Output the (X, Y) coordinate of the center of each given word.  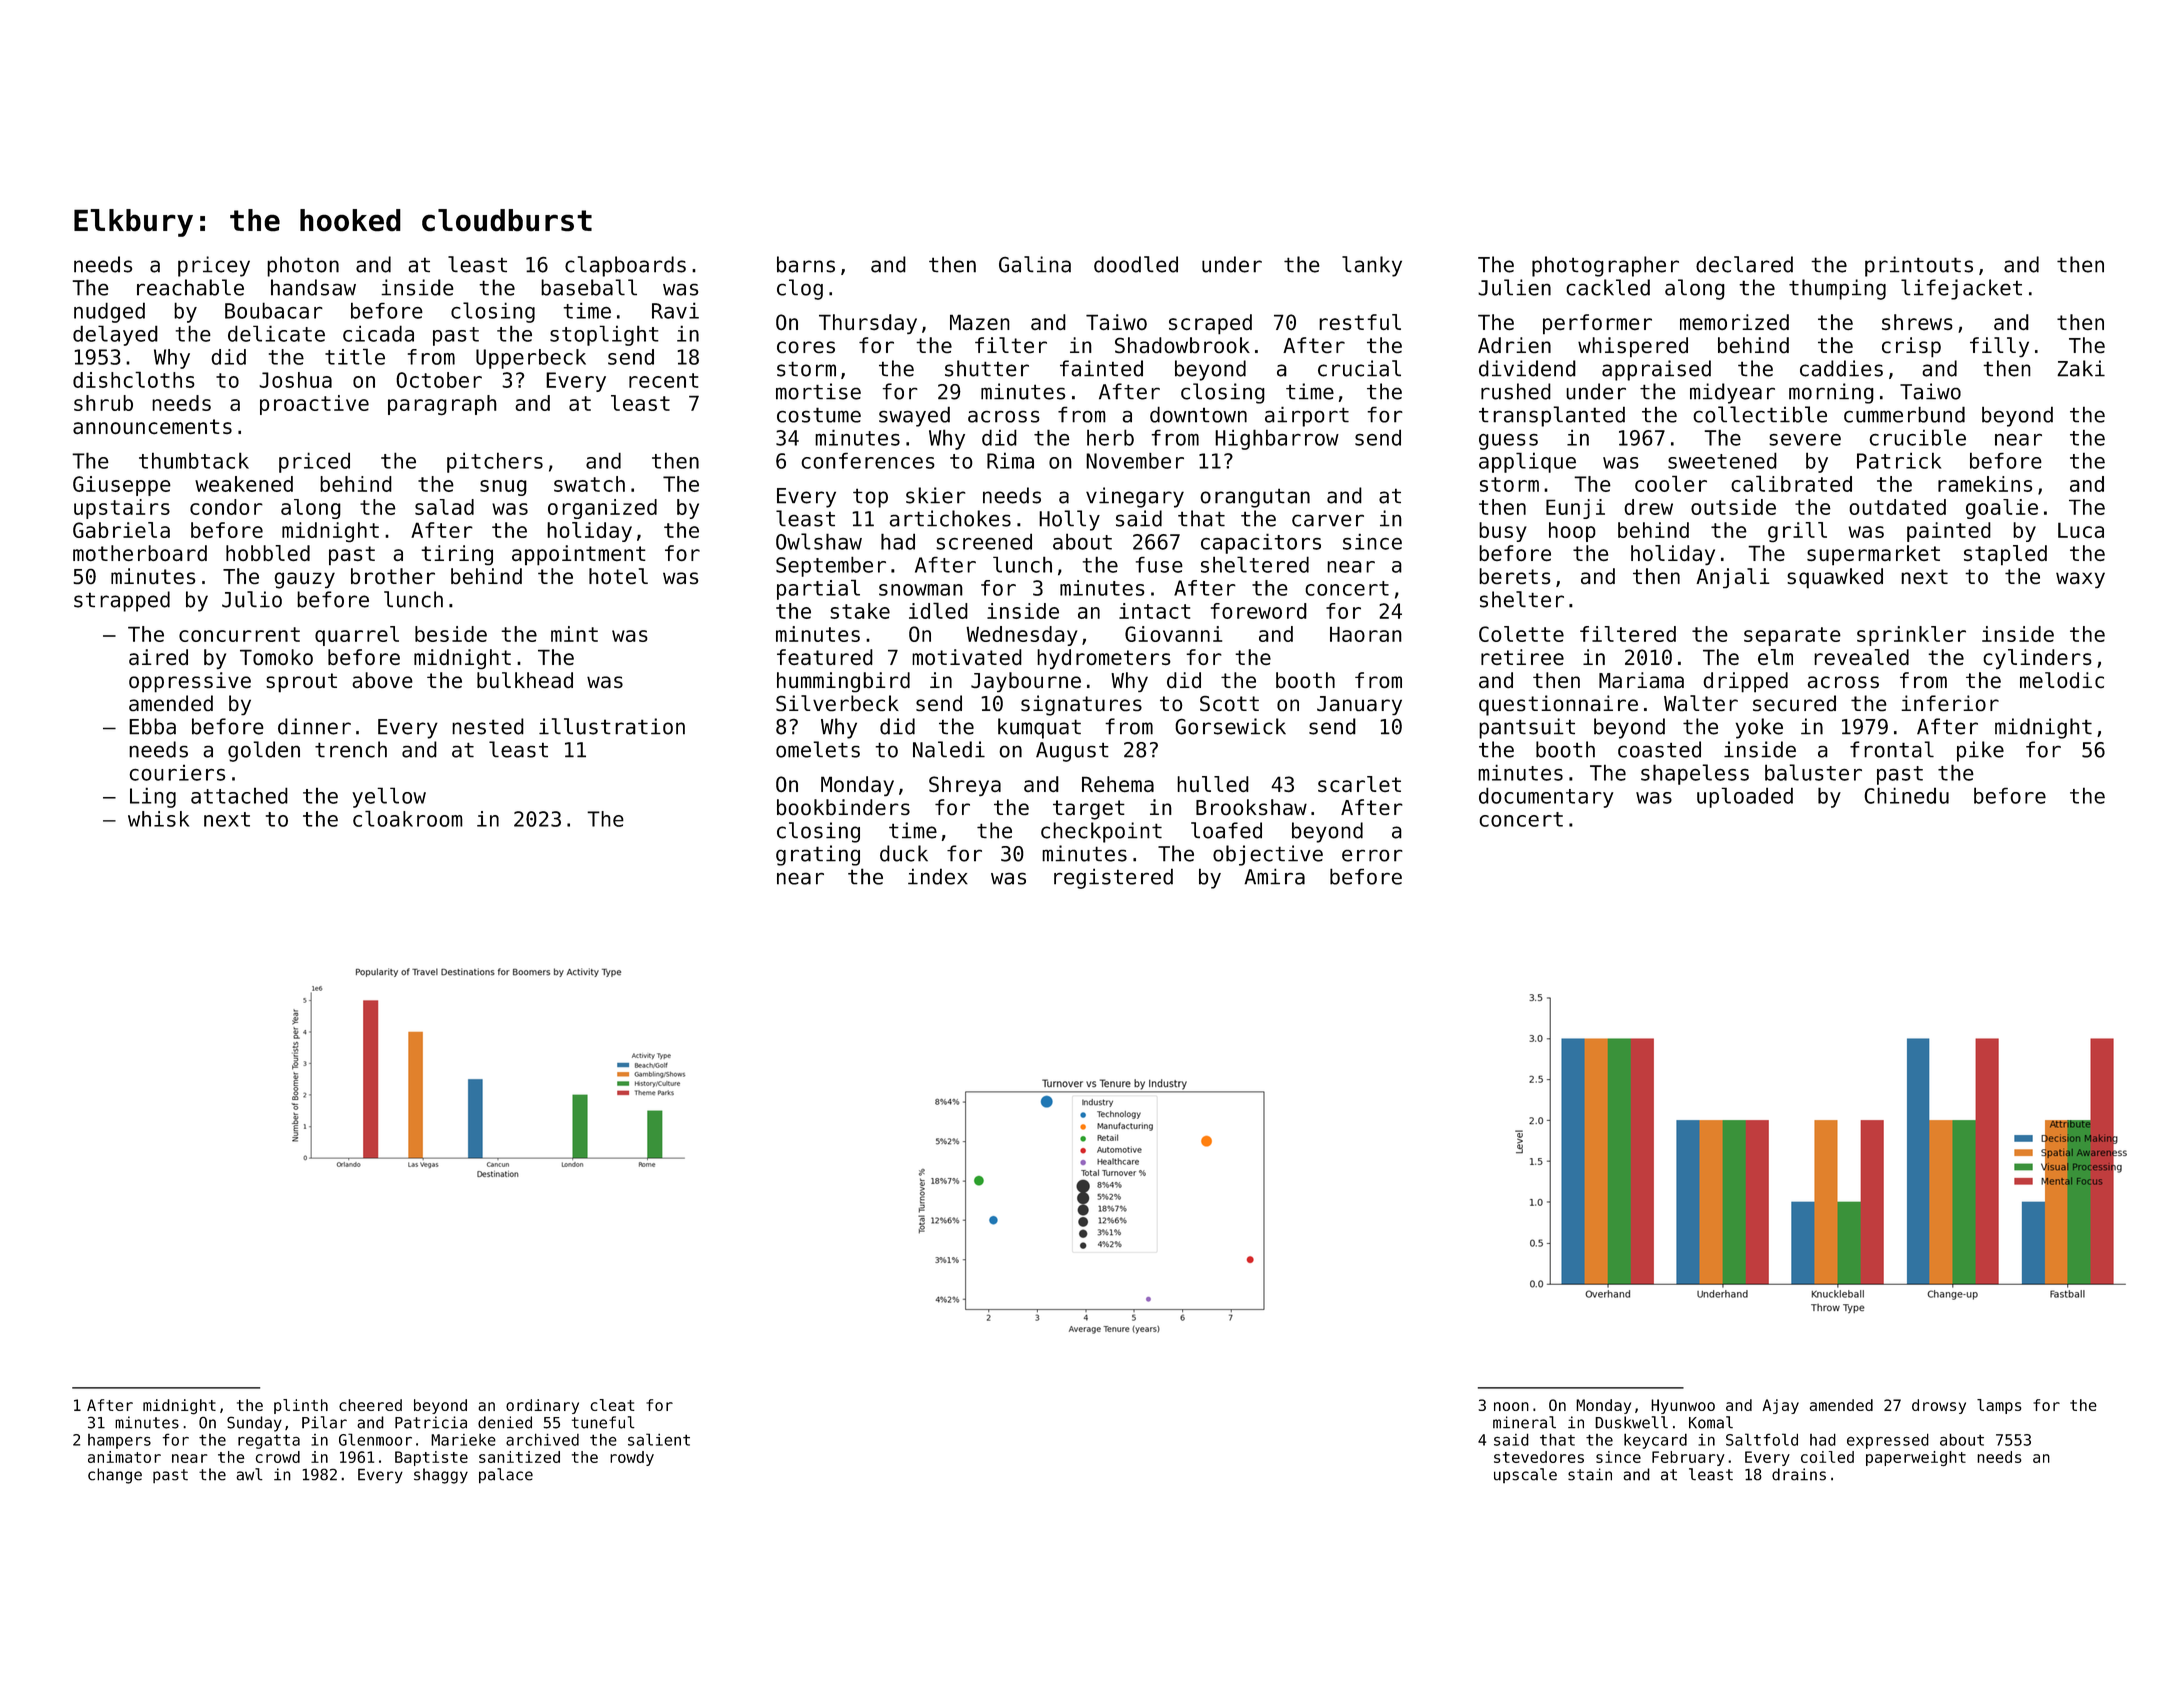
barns (806, 264)
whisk (158, 819)
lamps (1999, 1406)
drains (1799, 1474)
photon (303, 266)
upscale (1525, 1475)
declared (1744, 264)
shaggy (441, 1476)
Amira (1274, 876)
